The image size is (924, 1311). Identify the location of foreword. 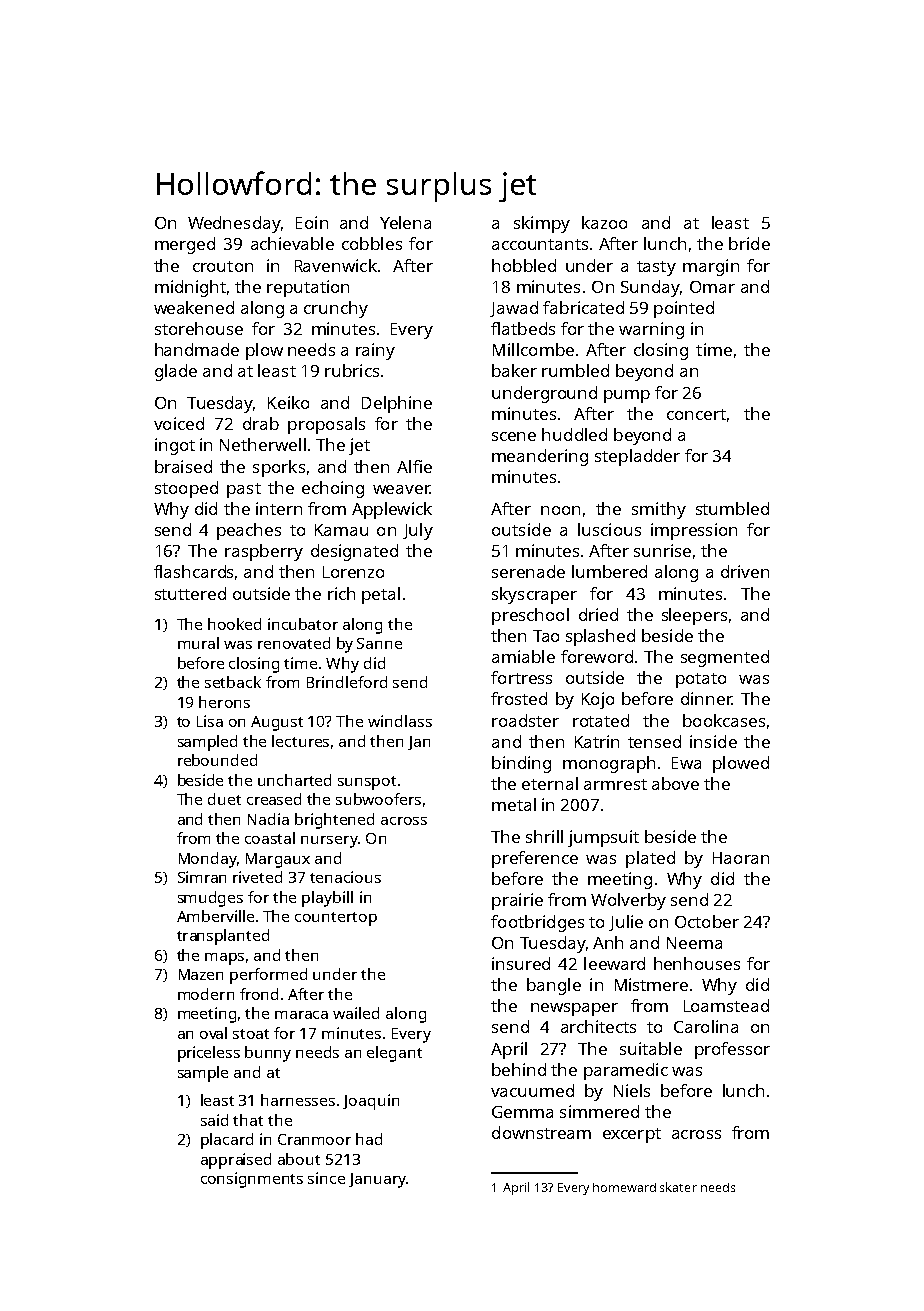
(597, 656).
